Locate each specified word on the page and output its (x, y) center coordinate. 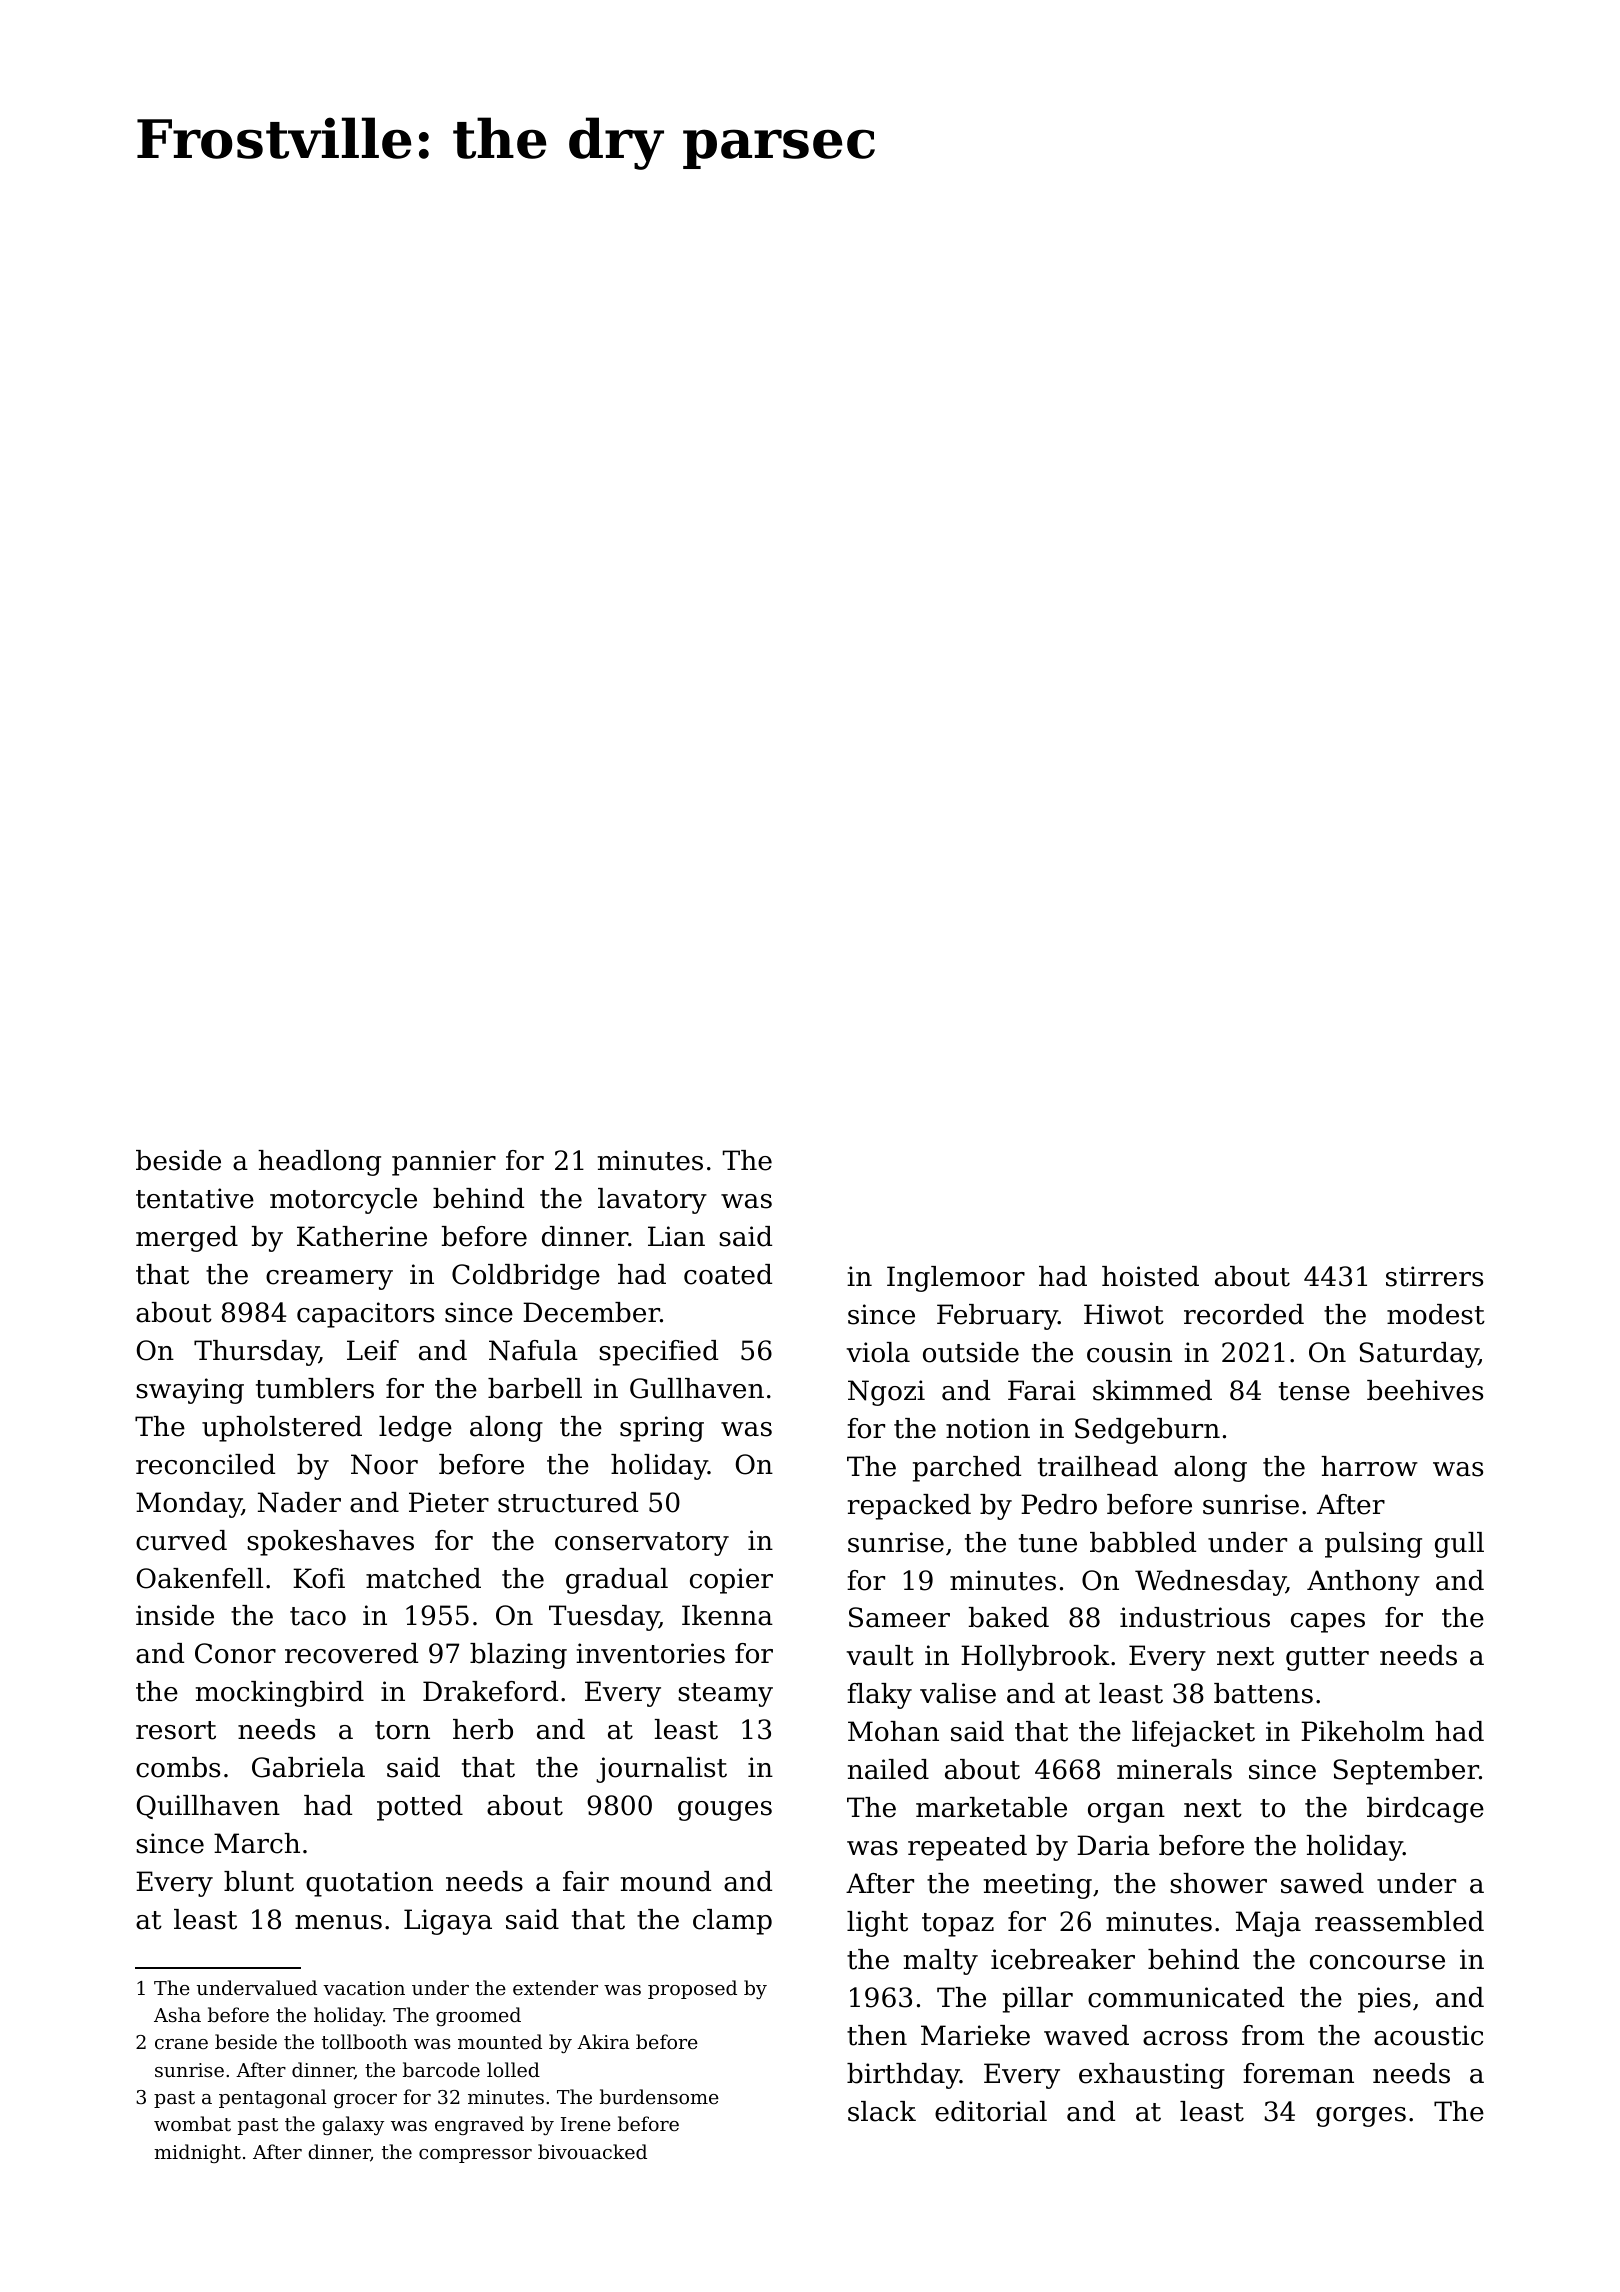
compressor (475, 2156)
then (877, 2035)
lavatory (652, 1201)
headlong (319, 1163)
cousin (1129, 1352)
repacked (909, 1507)
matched (423, 1578)
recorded (1244, 1314)
